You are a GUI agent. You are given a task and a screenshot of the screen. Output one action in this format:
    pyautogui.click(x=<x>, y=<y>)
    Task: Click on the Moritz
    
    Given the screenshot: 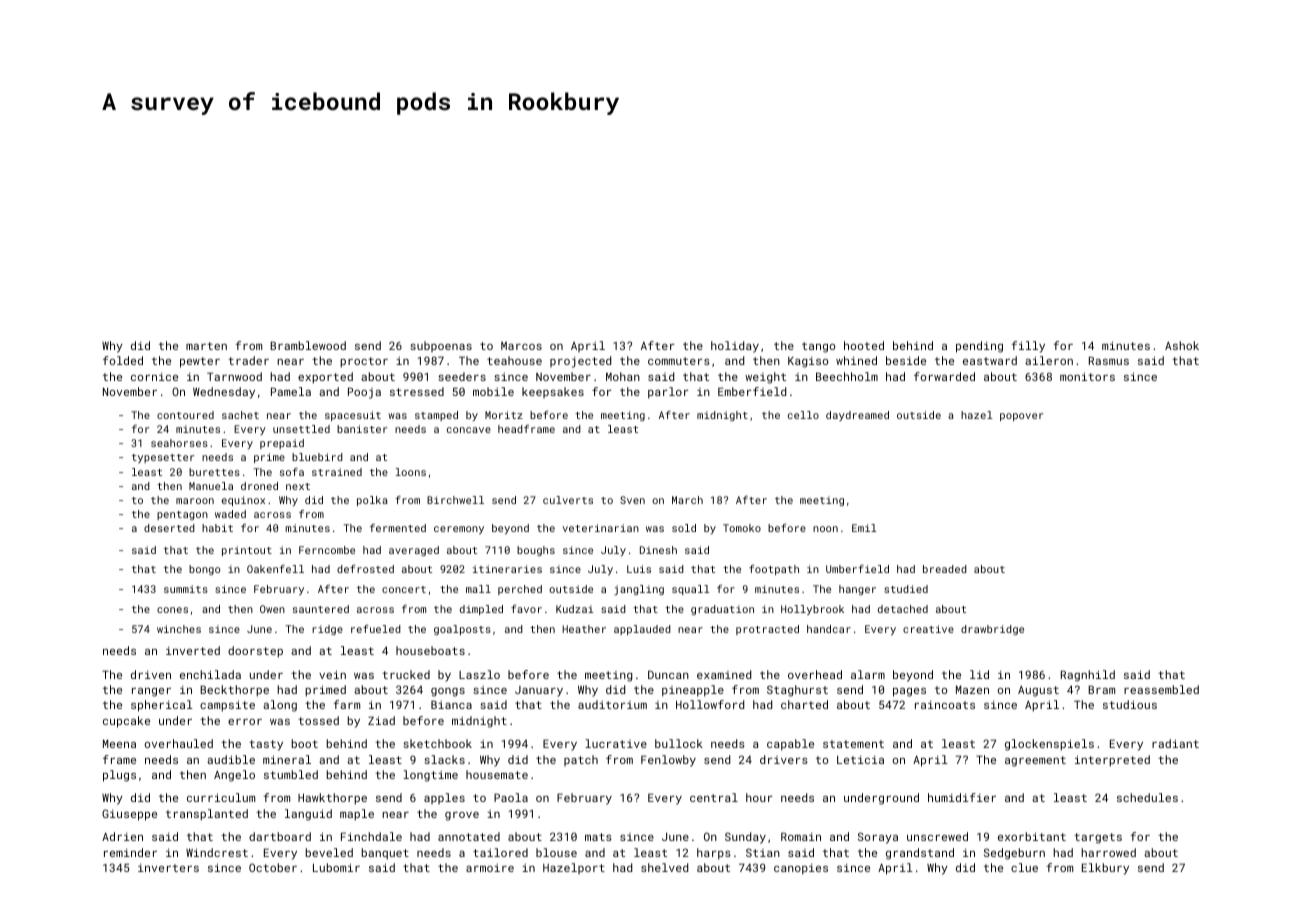 What is the action you would take?
    pyautogui.click(x=504, y=415)
